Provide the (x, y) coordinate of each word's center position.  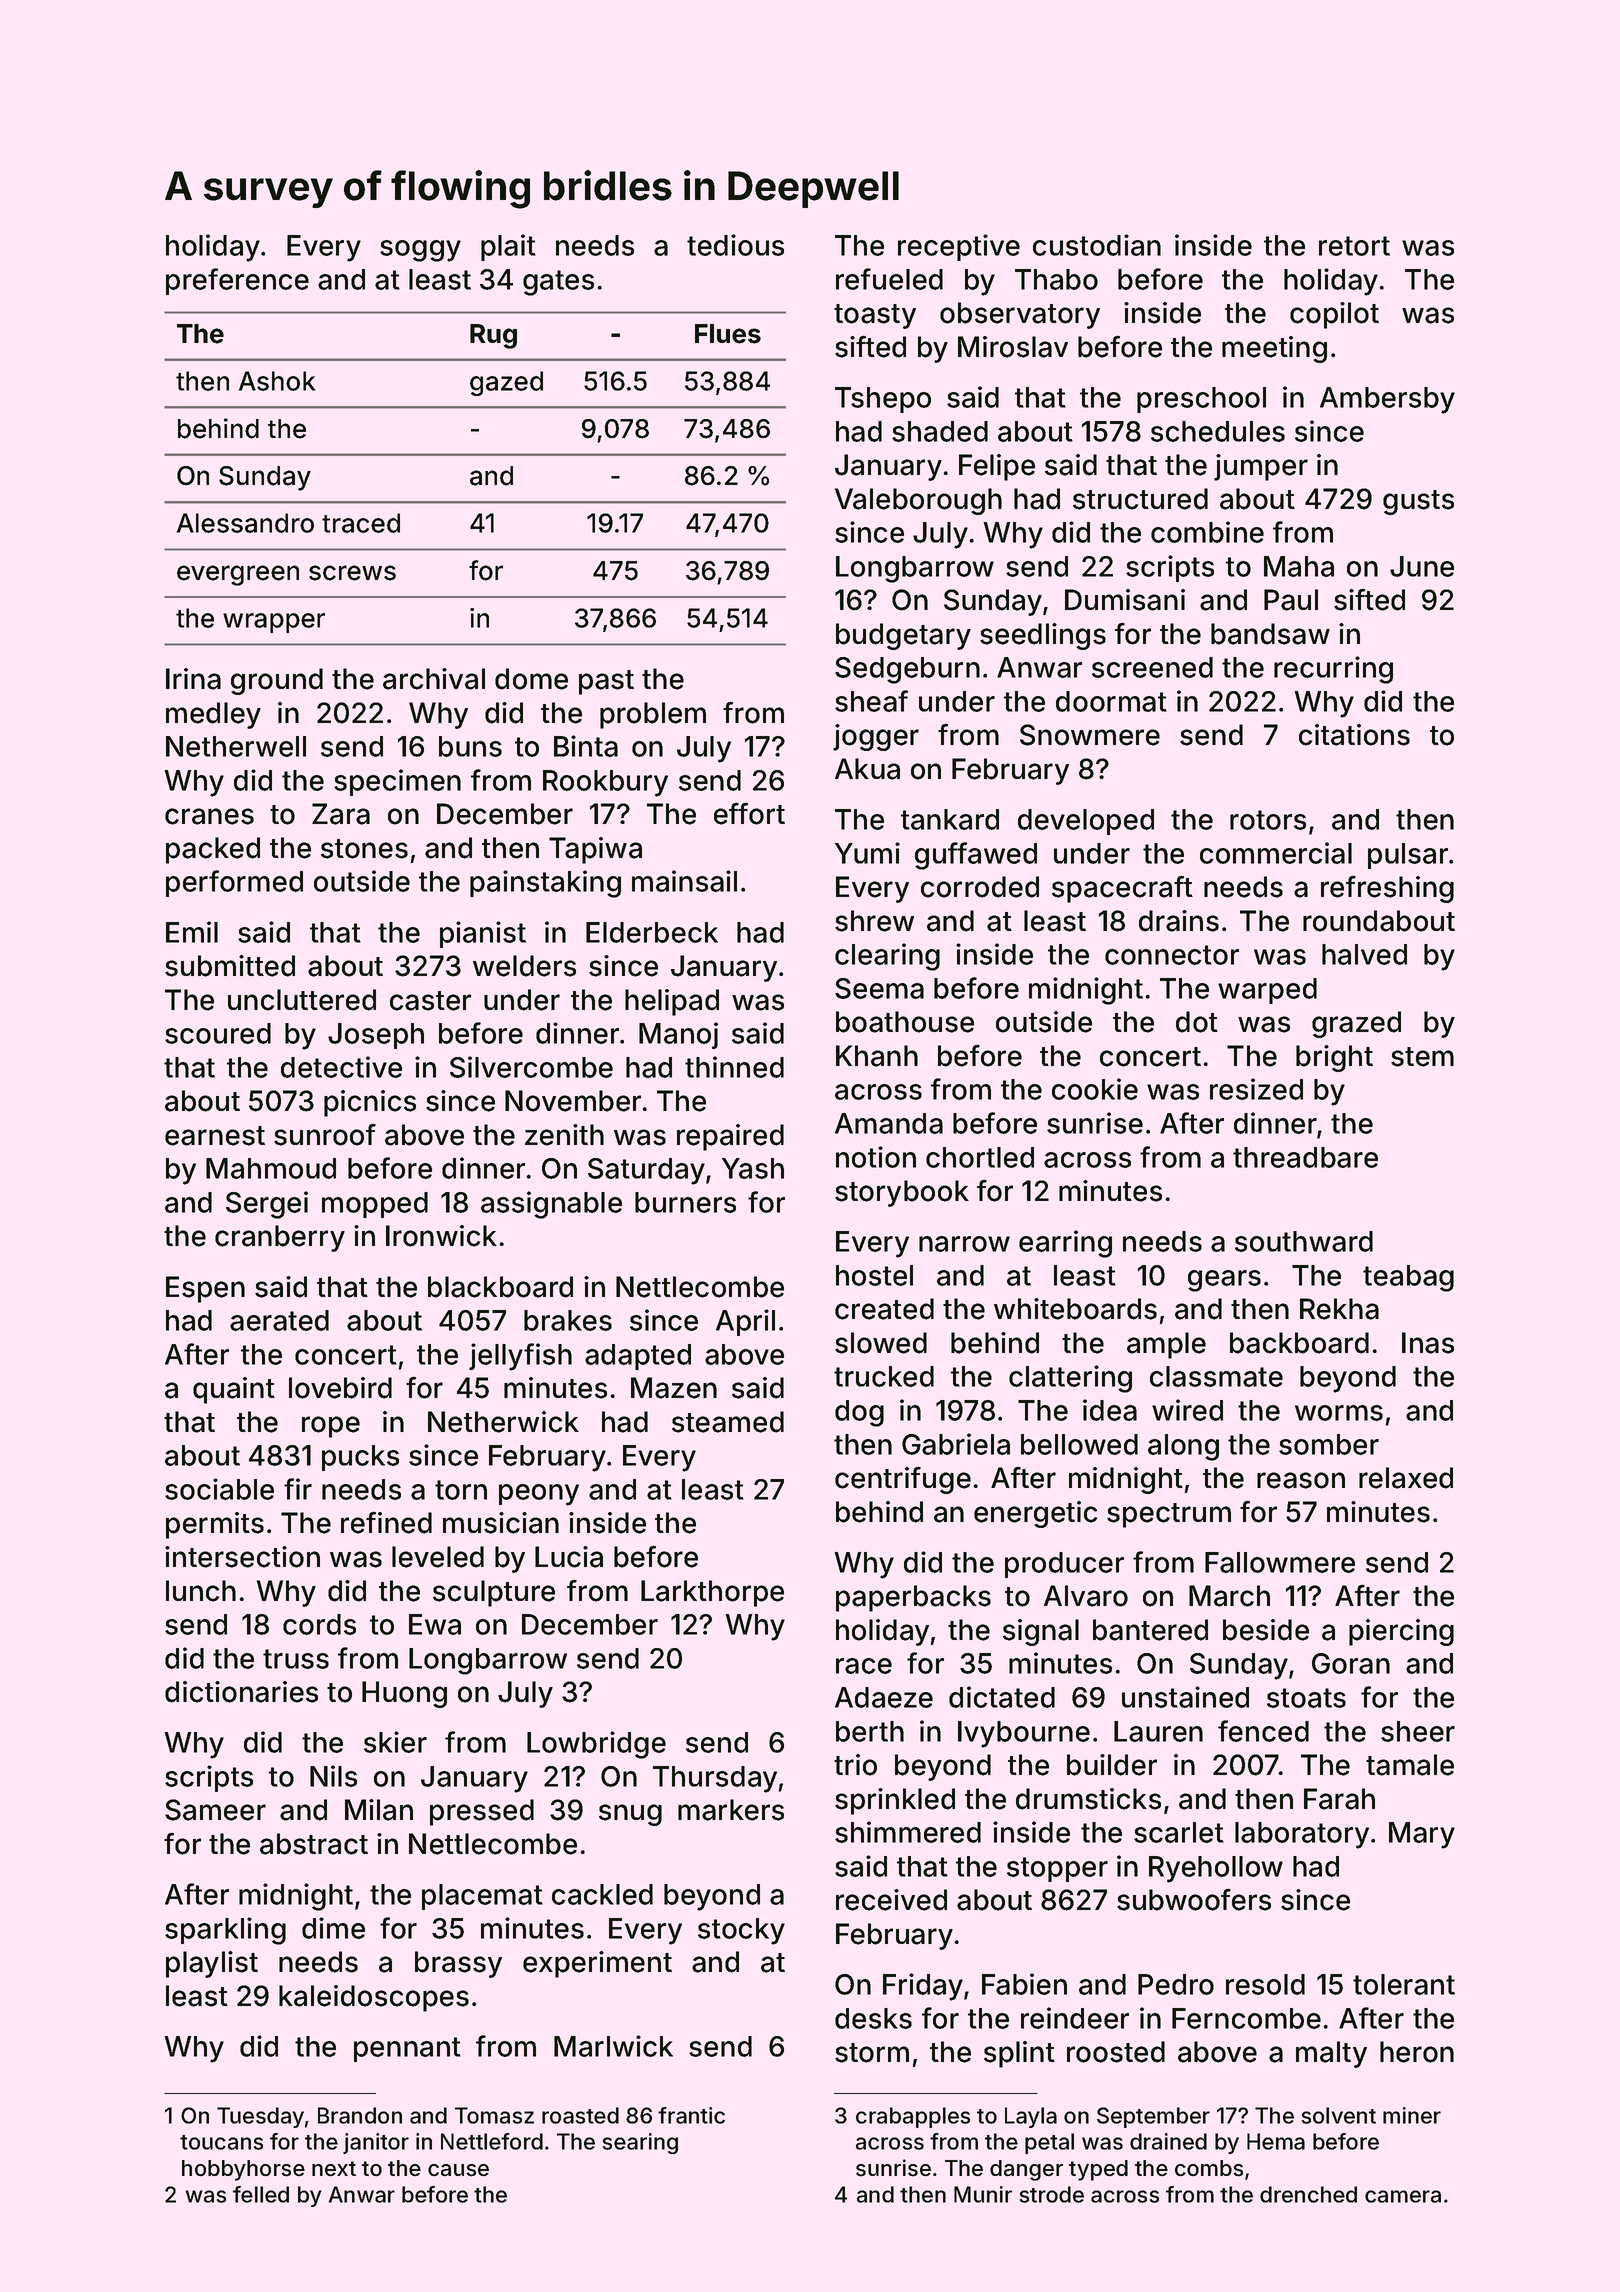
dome (531, 679)
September (1153, 2117)
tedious (735, 245)
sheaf (871, 701)
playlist (212, 1964)
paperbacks (913, 1598)
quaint (234, 1390)
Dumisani (1125, 600)
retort (1354, 246)
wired (1187, 1410)
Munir (983, 2194)
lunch (201, 1591)
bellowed (1079, 1444)
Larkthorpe (712, 1593)
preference (237, 281)
